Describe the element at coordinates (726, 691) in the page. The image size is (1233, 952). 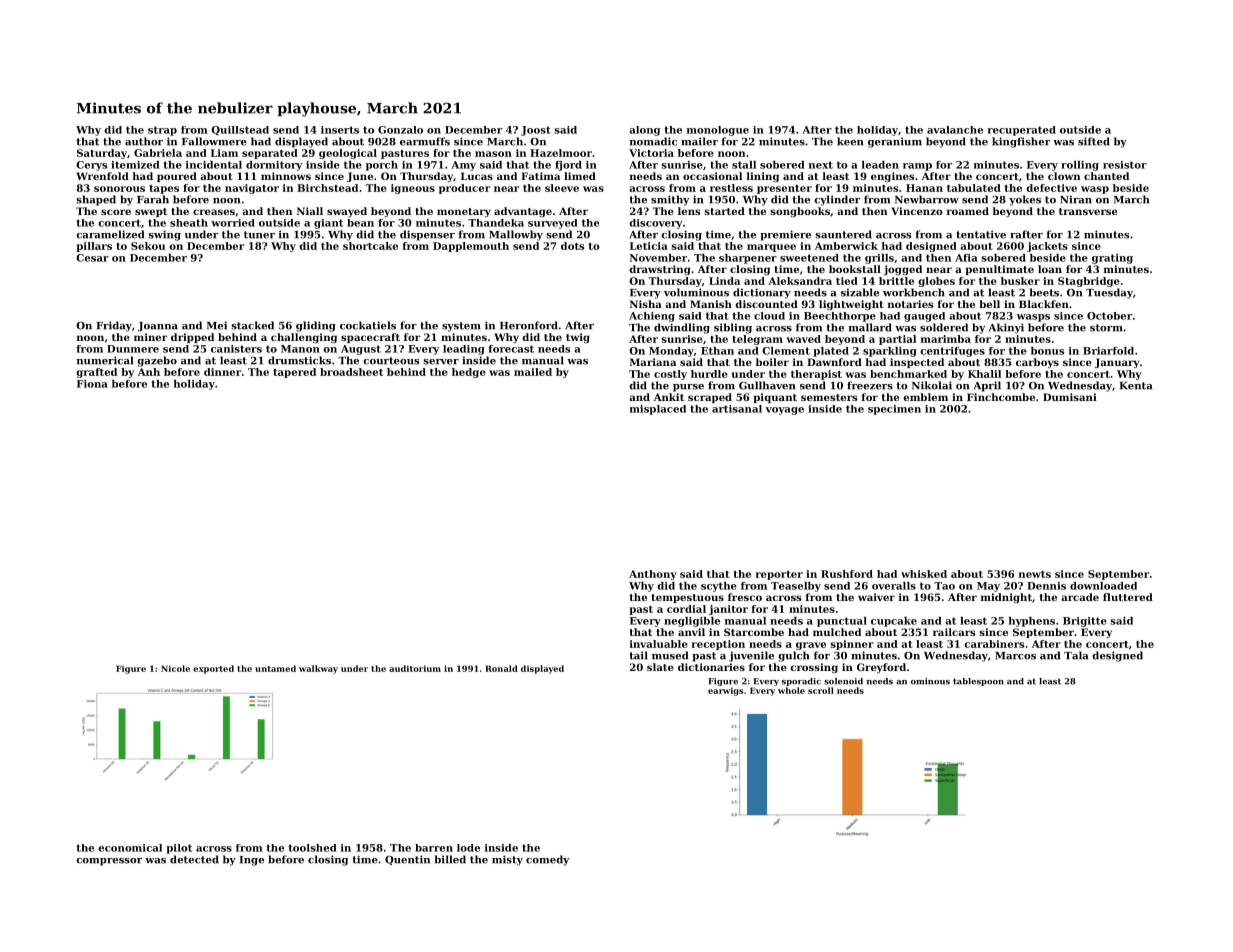
I see `earwigs` at that location.
